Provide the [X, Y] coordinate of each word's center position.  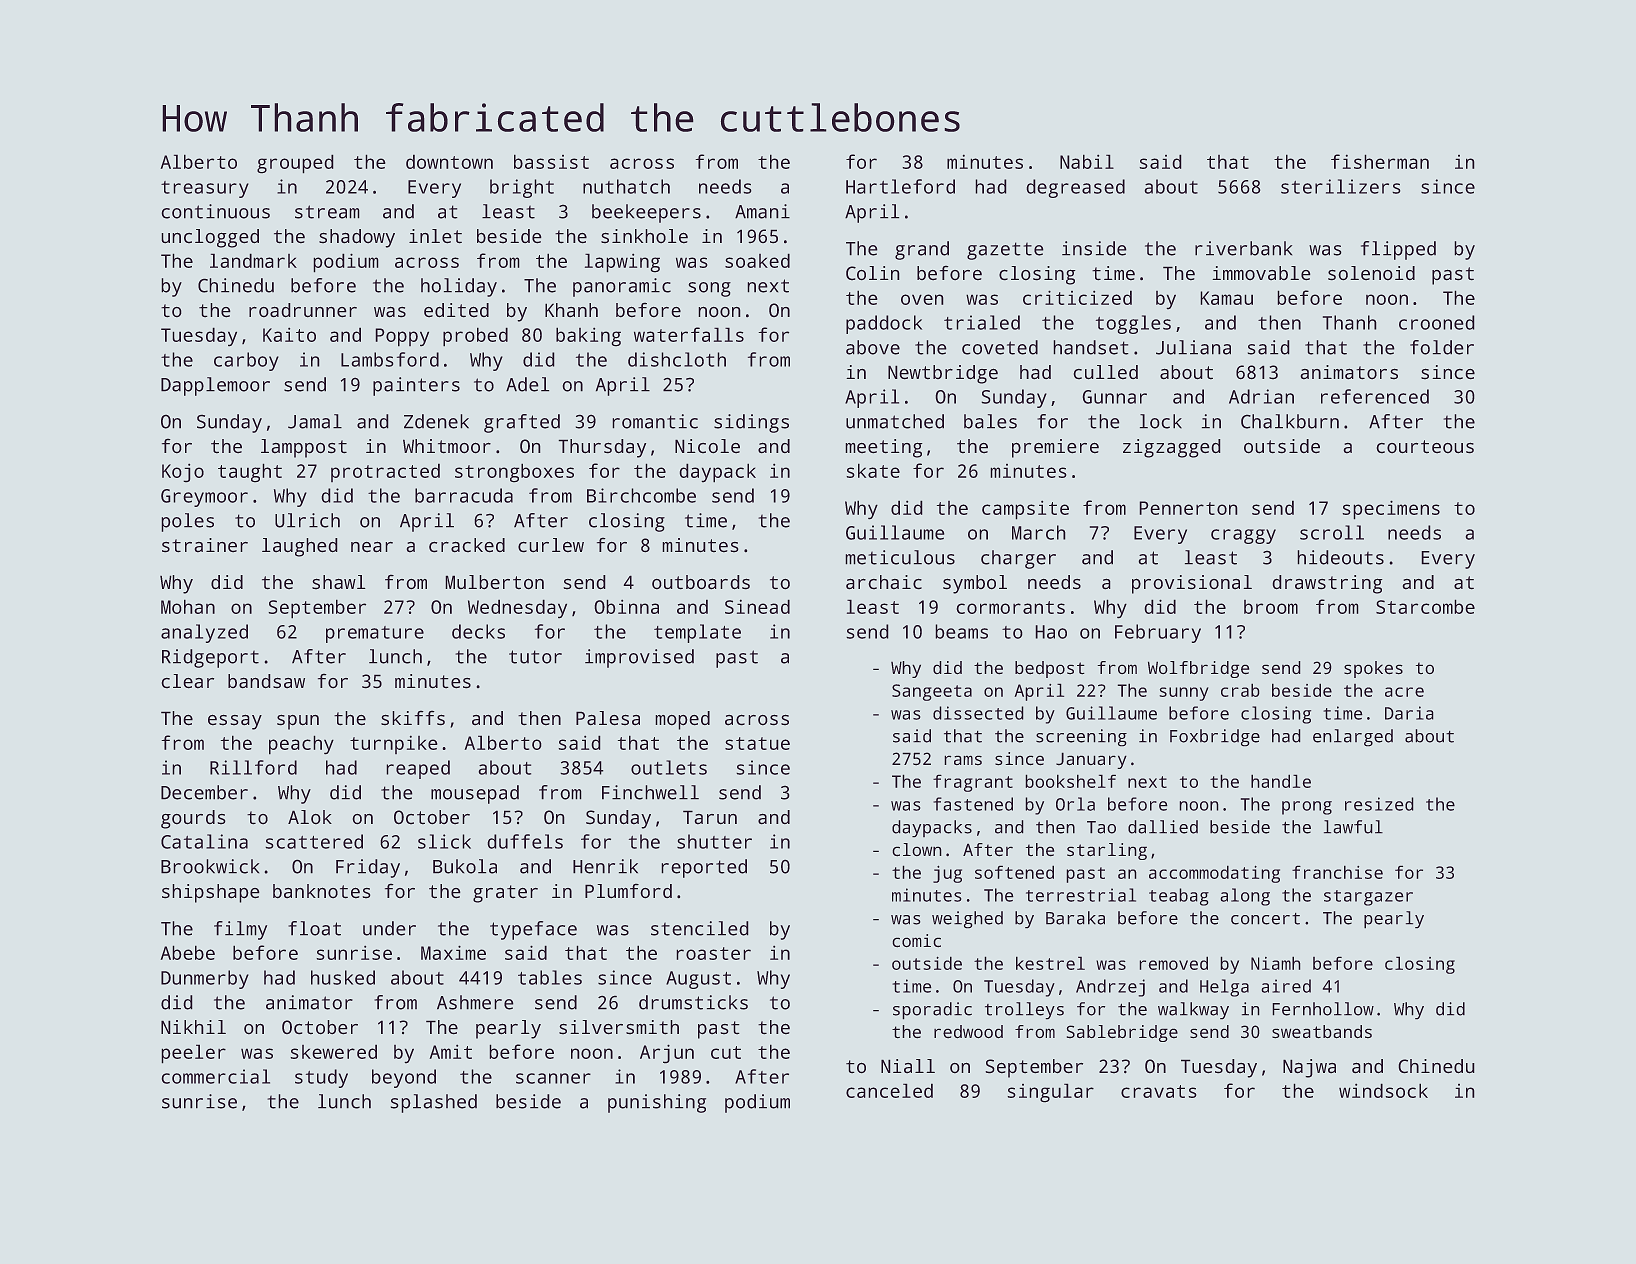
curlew [551, 545]
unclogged [210, 238]
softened [1014, 872]
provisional [1192, 584]
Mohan [188, 606]
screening [1081, 738]
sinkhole [644, 236]
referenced [1375, 396]
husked [343, 977]
